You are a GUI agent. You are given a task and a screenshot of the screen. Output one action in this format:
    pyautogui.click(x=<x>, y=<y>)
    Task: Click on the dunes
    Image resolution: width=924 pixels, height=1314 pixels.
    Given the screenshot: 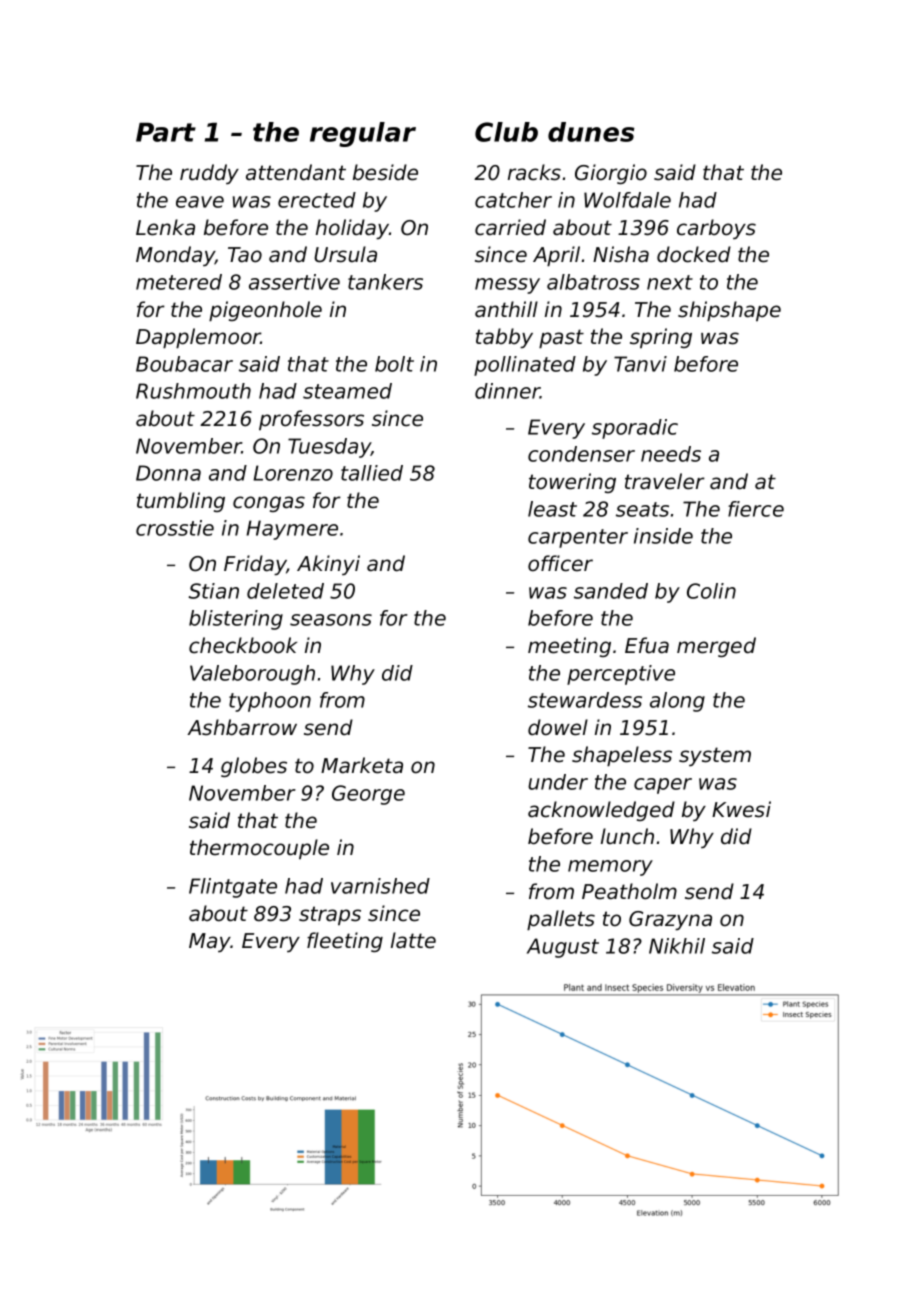 What is the action you would take?
    pyautogui.click(x=591, y=132)
